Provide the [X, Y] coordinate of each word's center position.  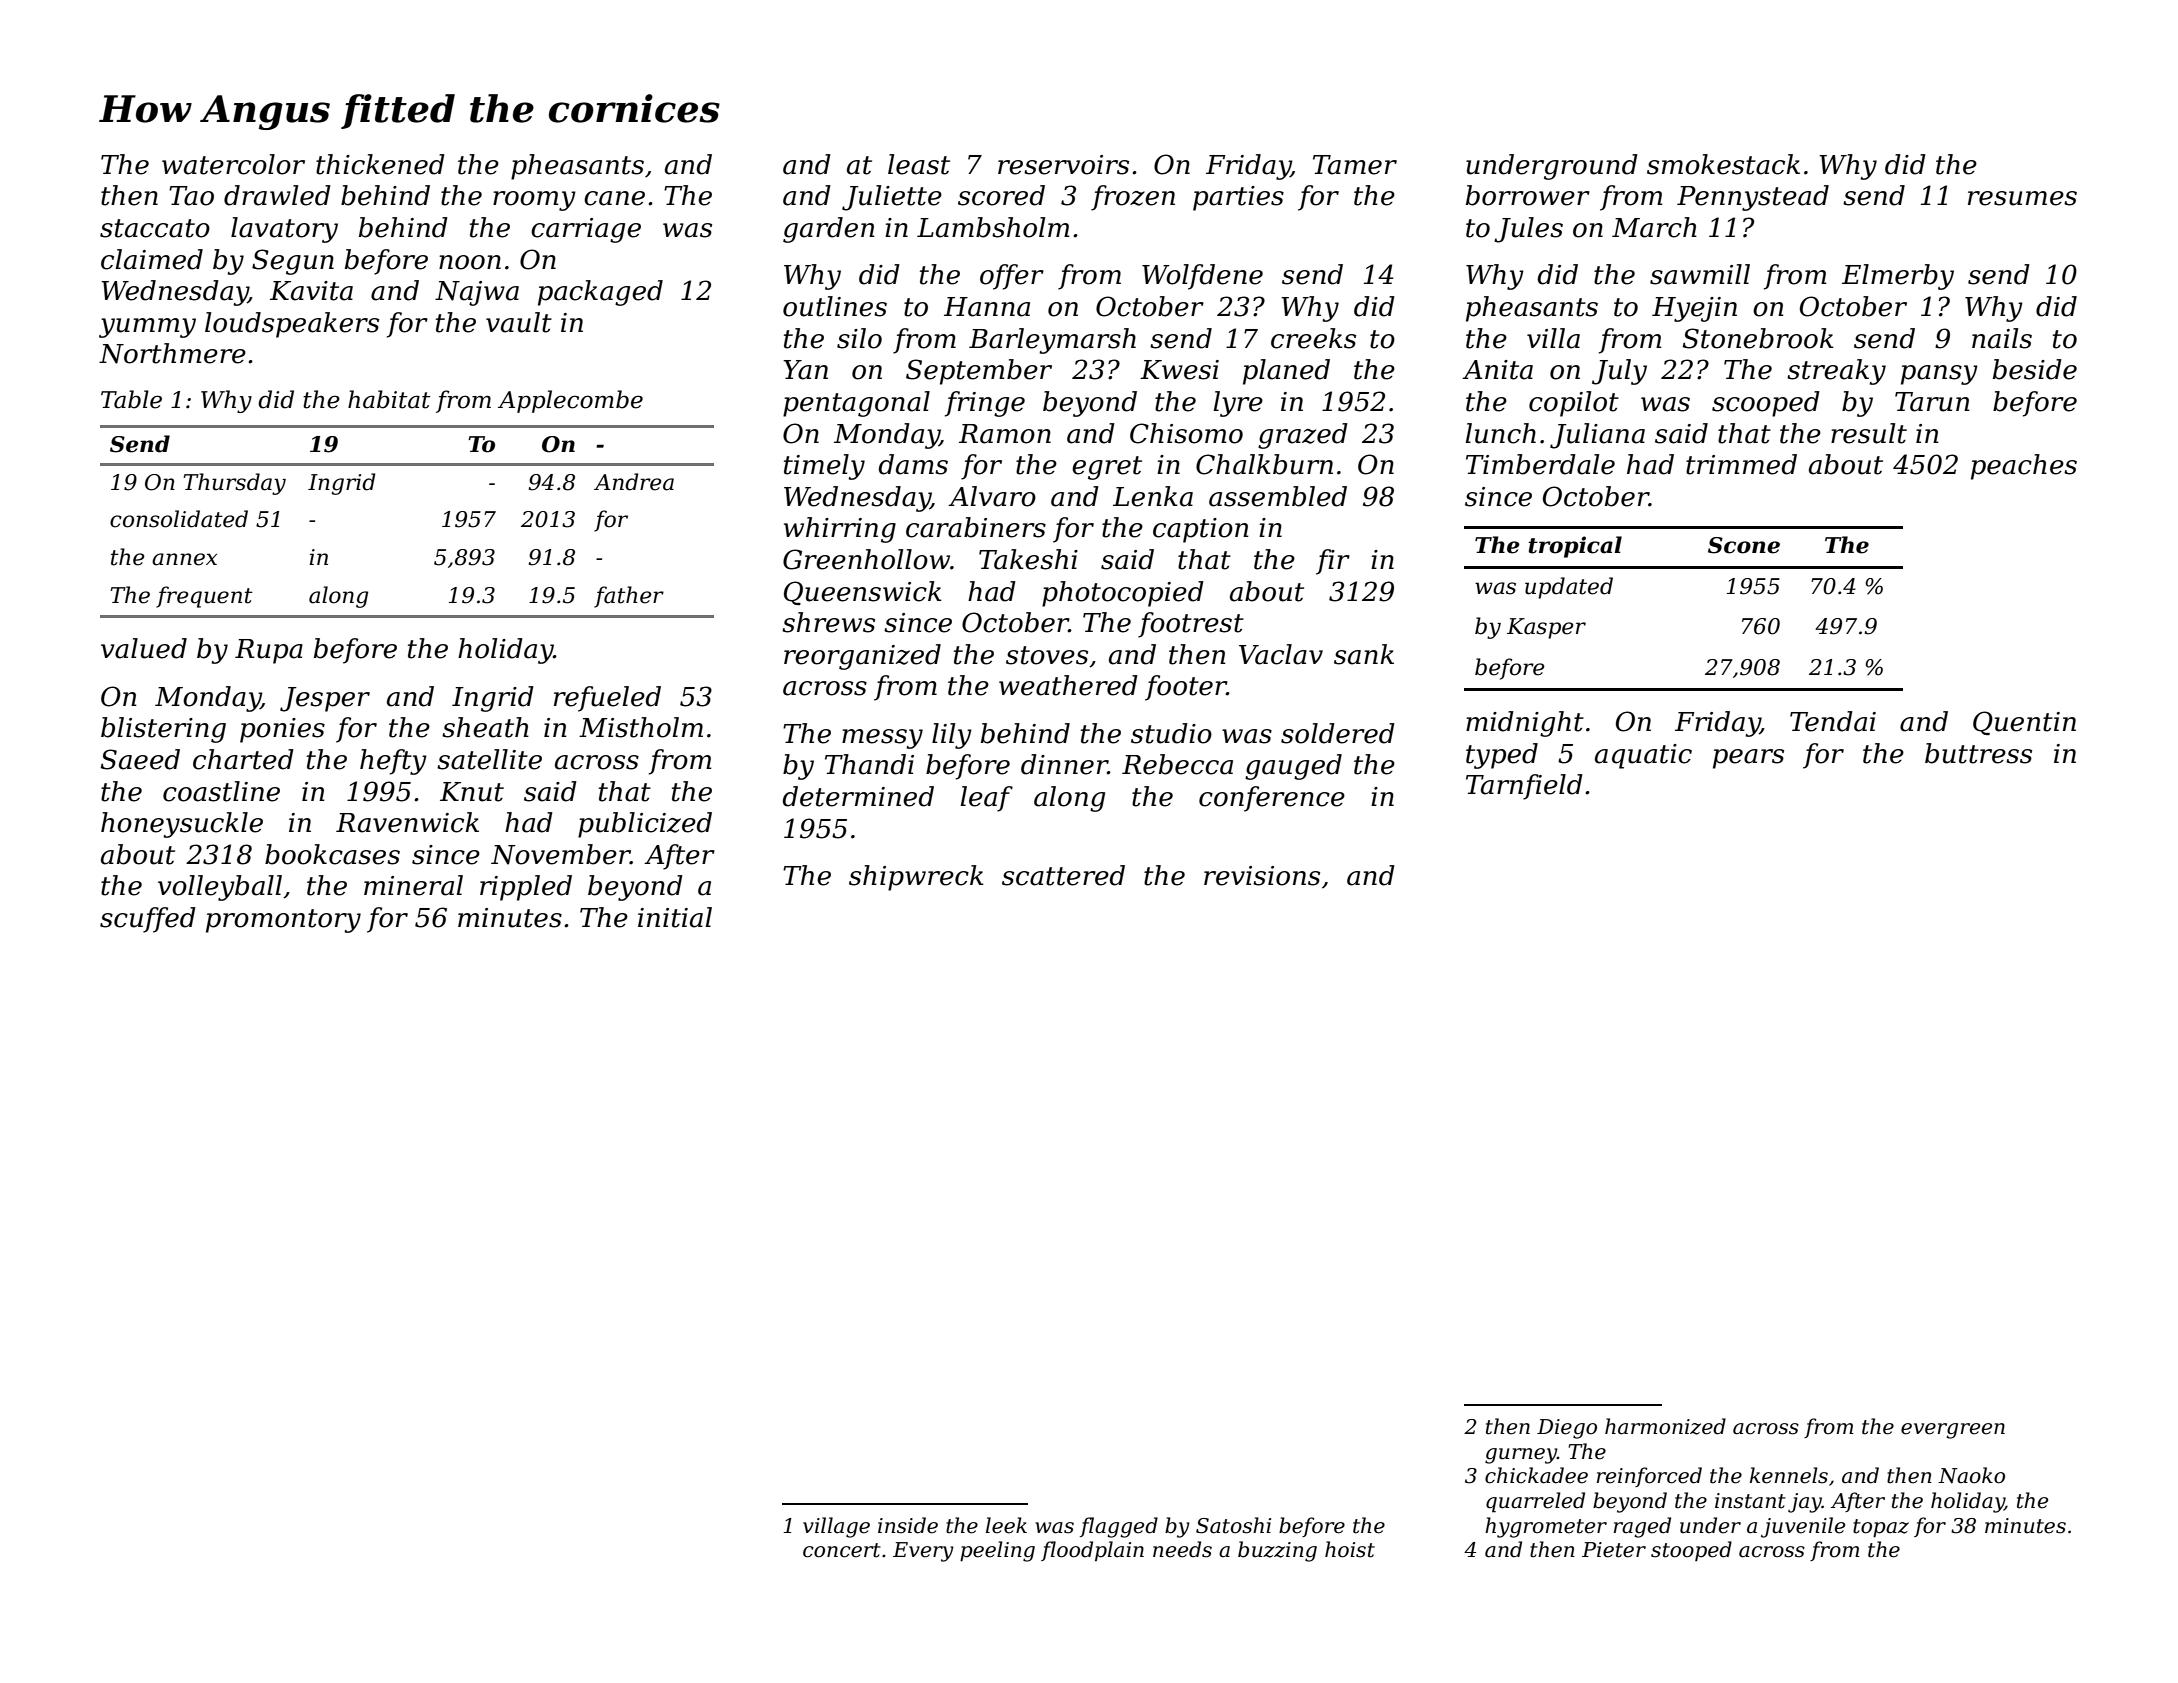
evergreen [1953, 1431]
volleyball [220, 888]
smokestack [1723, 164]
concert [842, 1550]
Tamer [1355, 165]
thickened [380, 164]
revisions [1262, 876]
